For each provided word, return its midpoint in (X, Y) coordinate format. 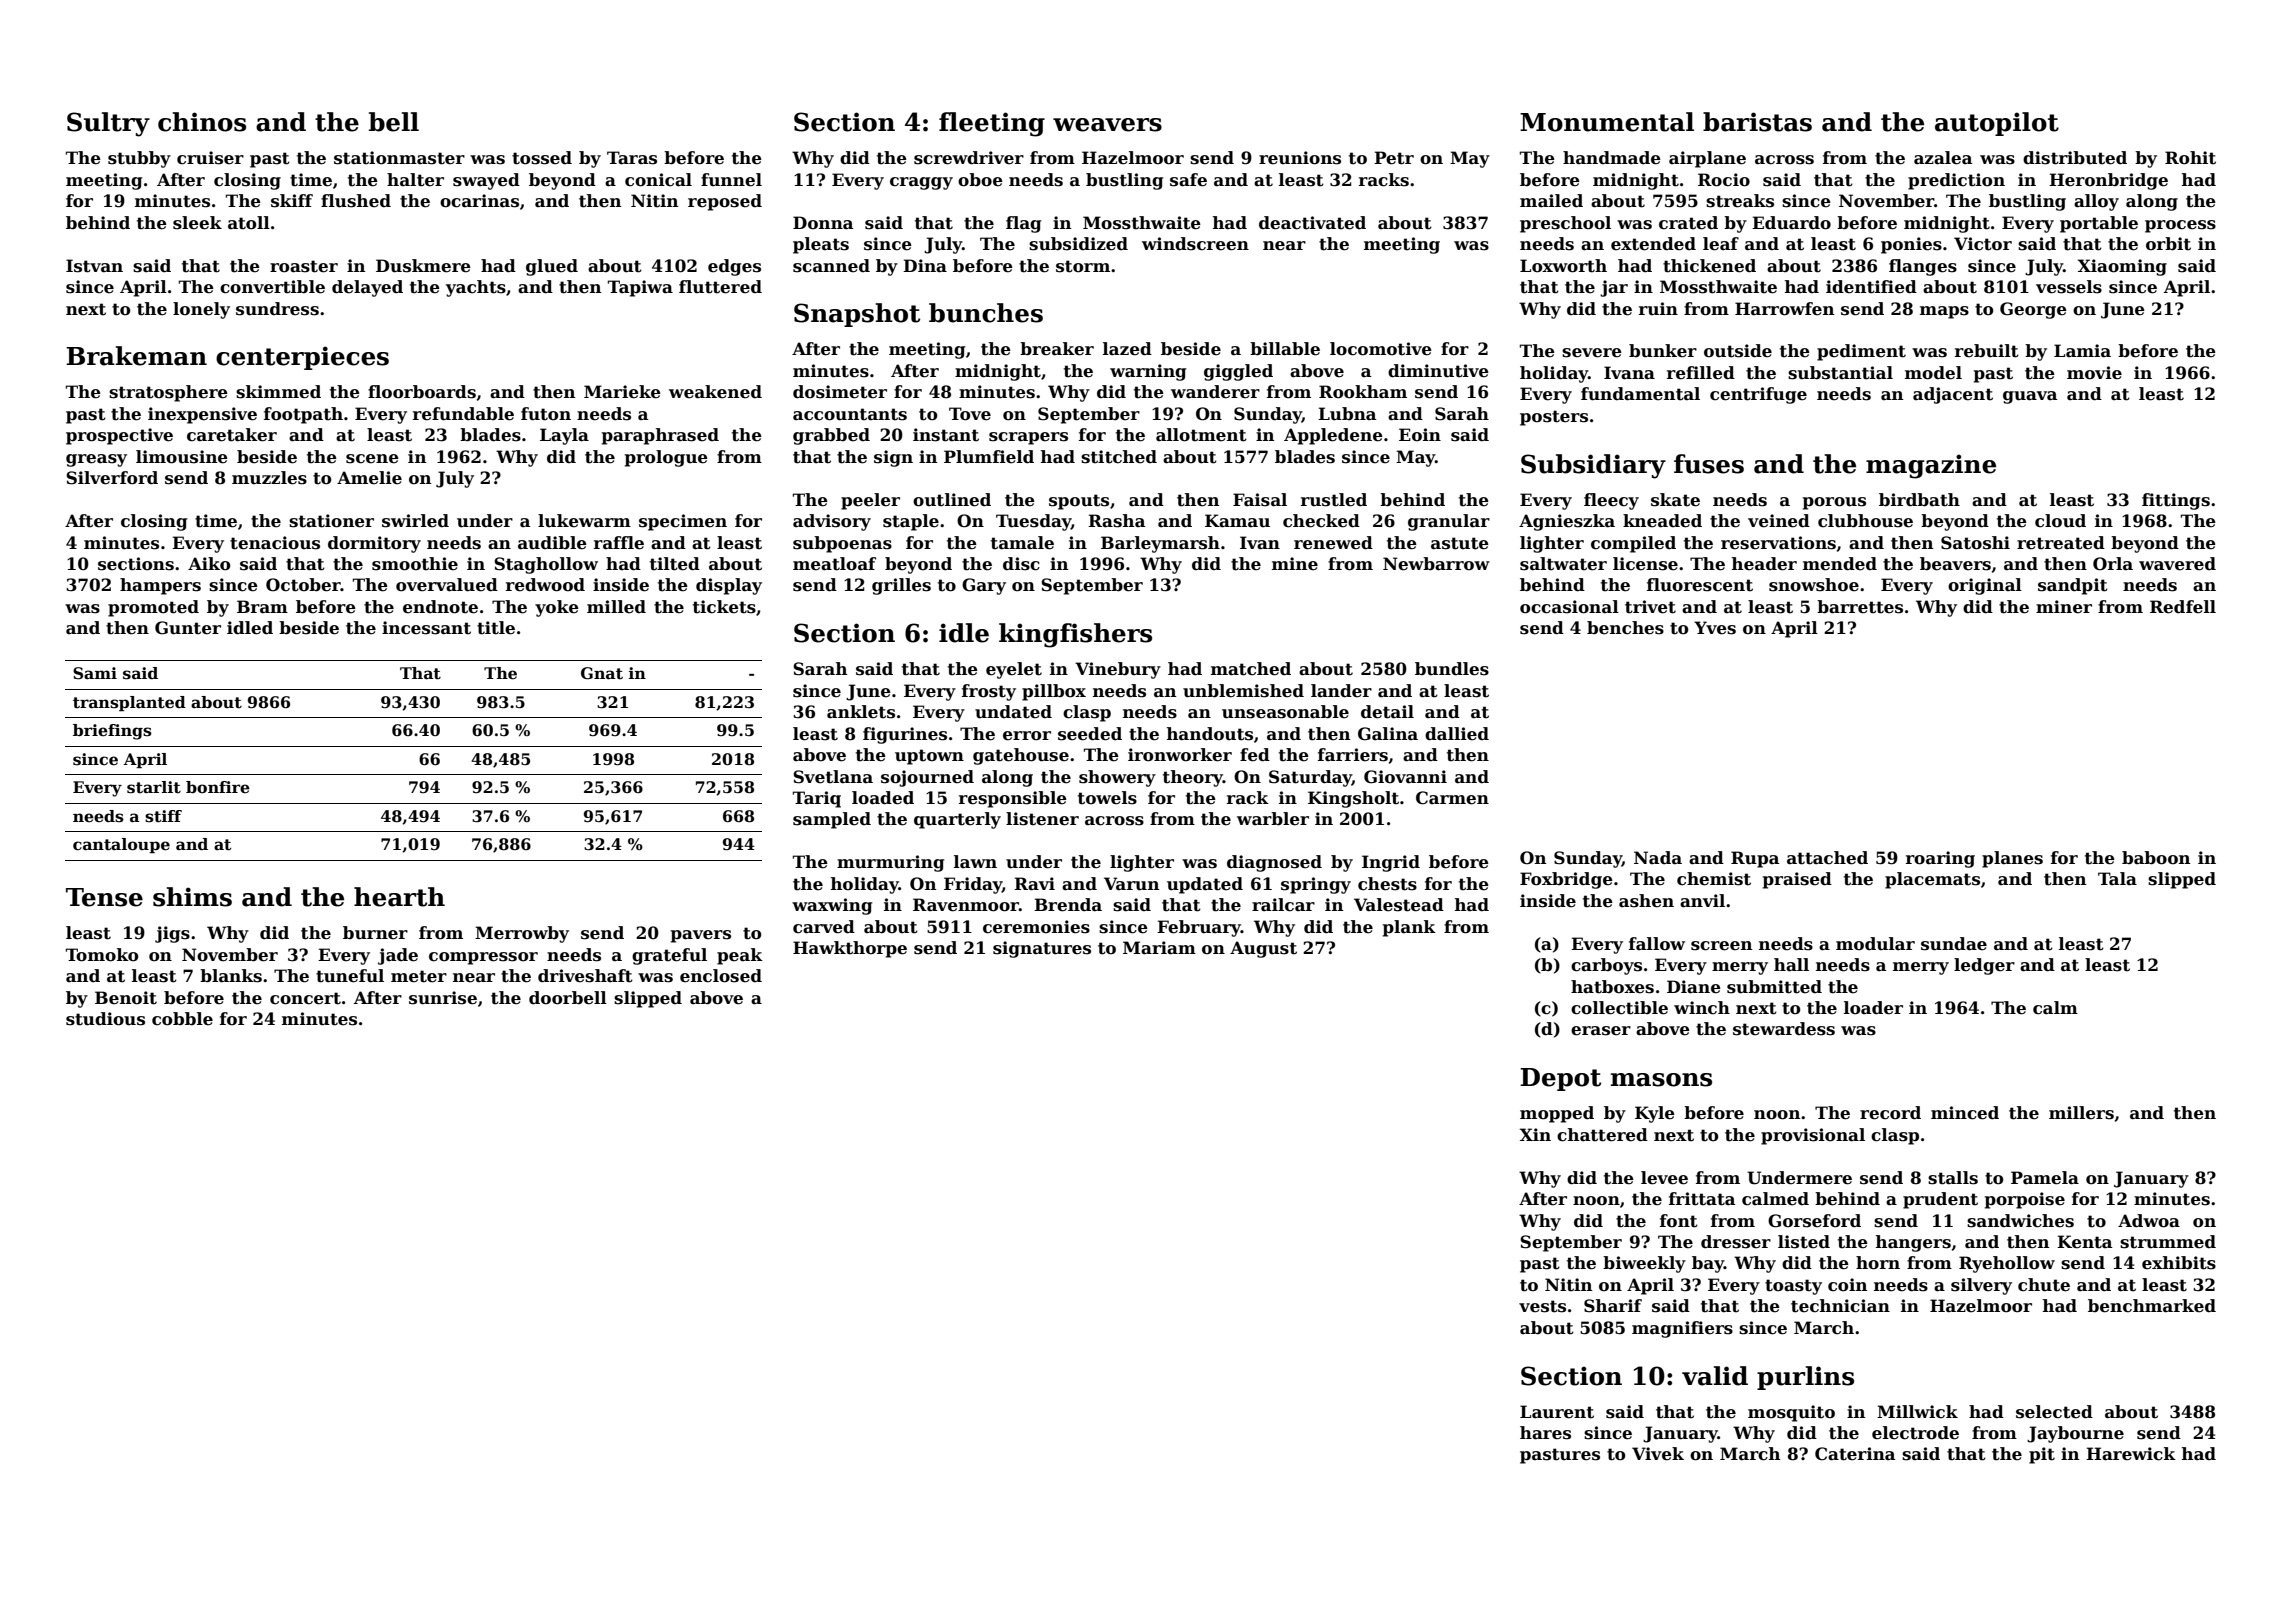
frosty (989, 692)
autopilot (1997, 124)
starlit (154, 787)
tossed (542, 158)
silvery (1981, 1286)
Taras (632, 158)
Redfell (2183, 607)
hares (1545, 1433)
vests (1542, 1306)
